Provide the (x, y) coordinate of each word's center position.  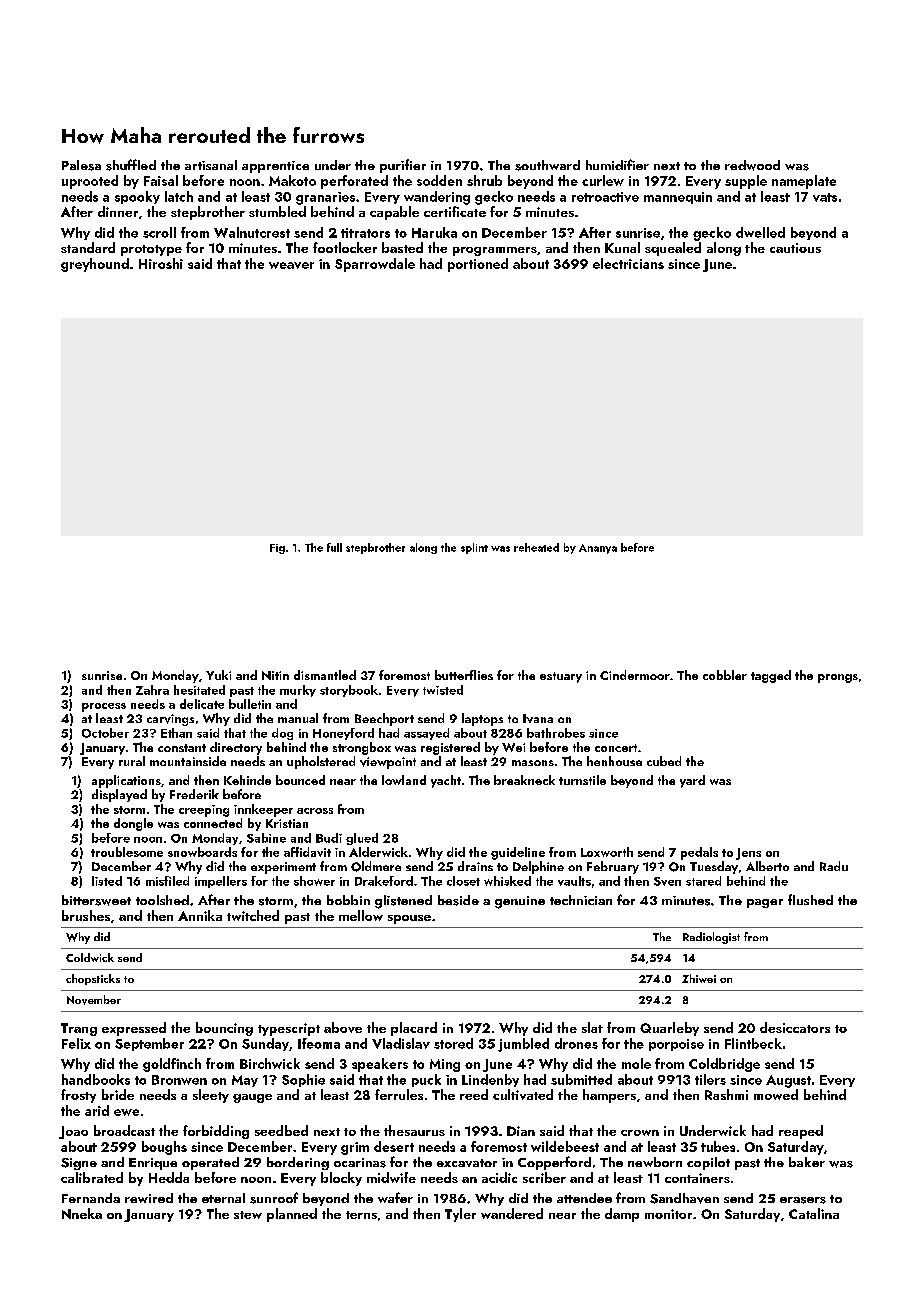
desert (394, 1146)
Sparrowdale (375, 265)
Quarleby (669, 1029)
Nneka (82, 1213)
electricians (628, 263)
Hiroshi (161, 263)
